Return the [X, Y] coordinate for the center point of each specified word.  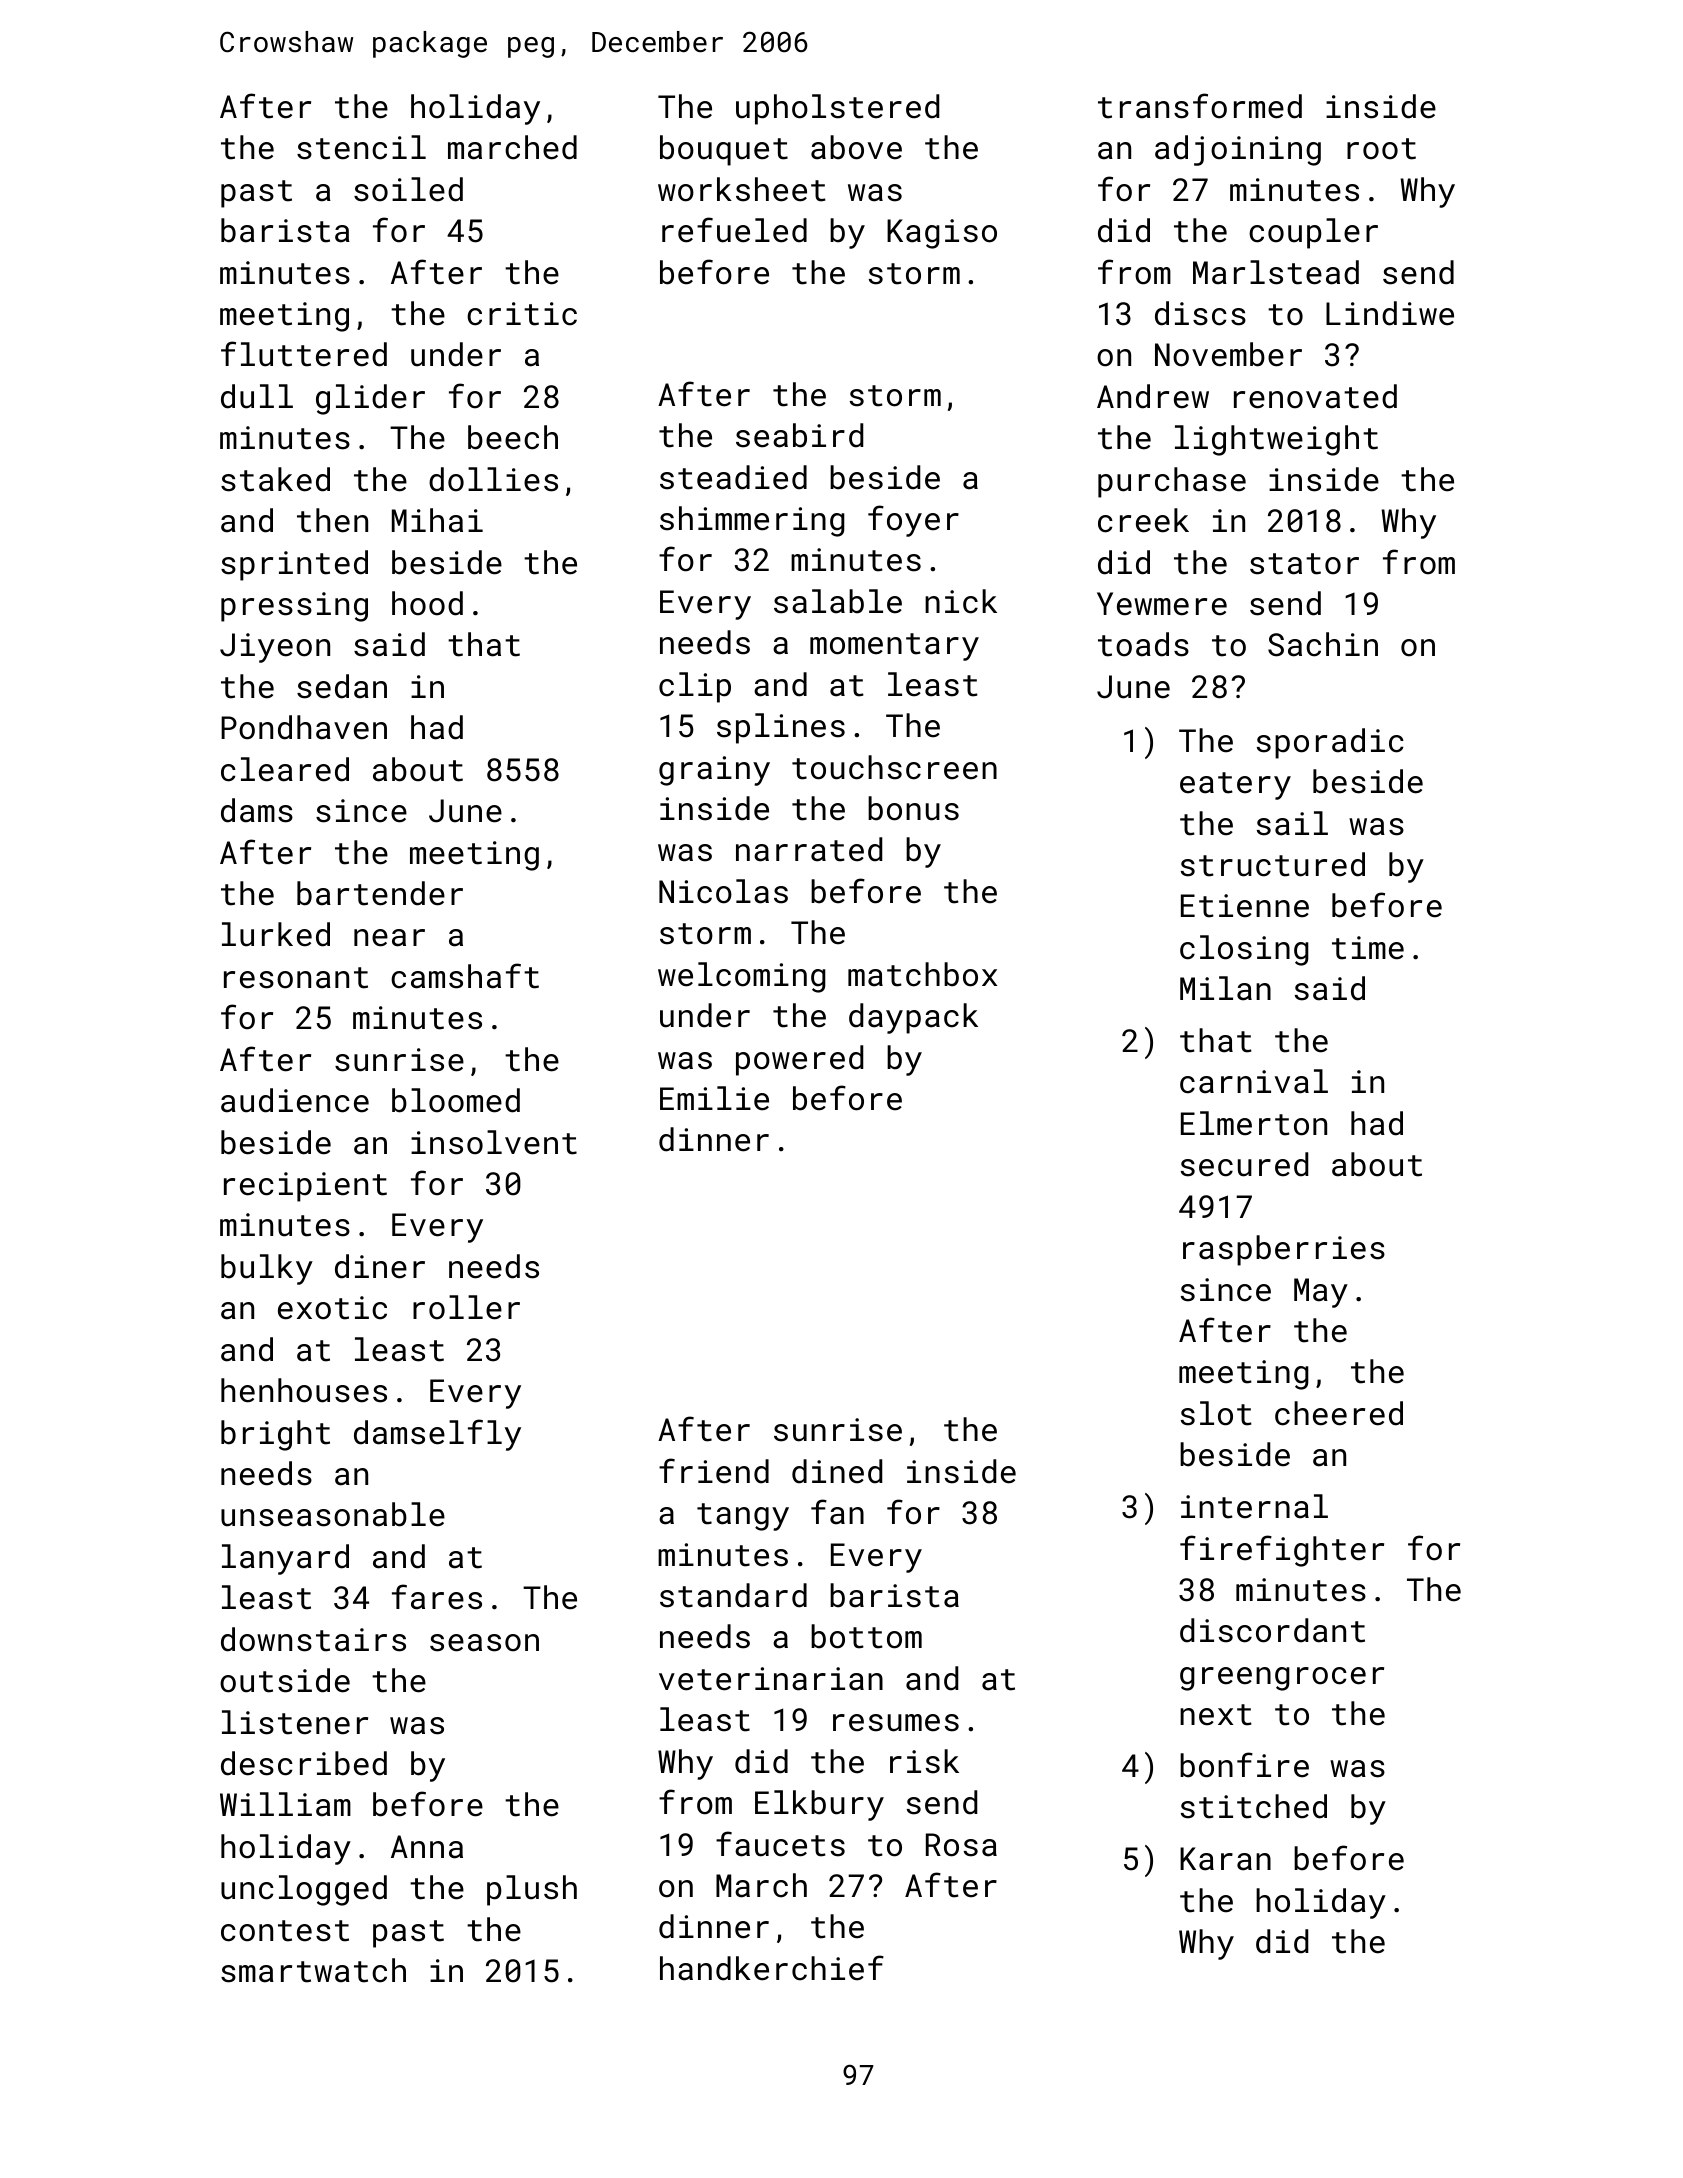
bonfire [1244, 1765]
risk [924, 1761]
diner [380, 1266]
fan [837, 1512]
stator [1304, 564]
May [1321, 1293]
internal [1254, 1506]
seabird [799, 435]
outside [285, 1680]
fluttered [304, 354]
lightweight [1276, 440]
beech [513, 437]
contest [285, 1931]
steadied [733, 477]
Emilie [714, 1098]
